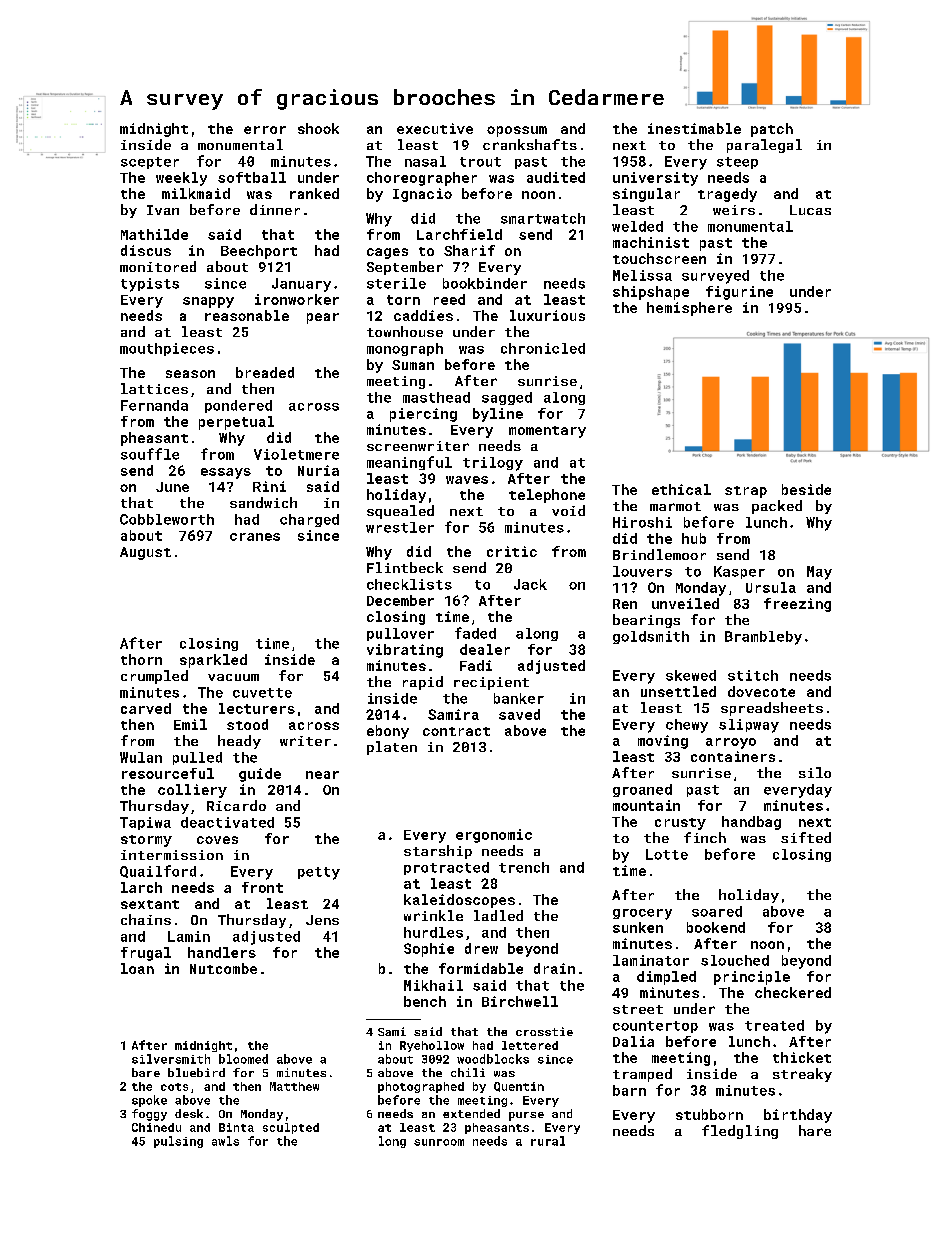 The image size is (952, 1233). What do you see at coordinates (543, 348) in the image?
I see `chronicled` at bounding box center [543, 348].
